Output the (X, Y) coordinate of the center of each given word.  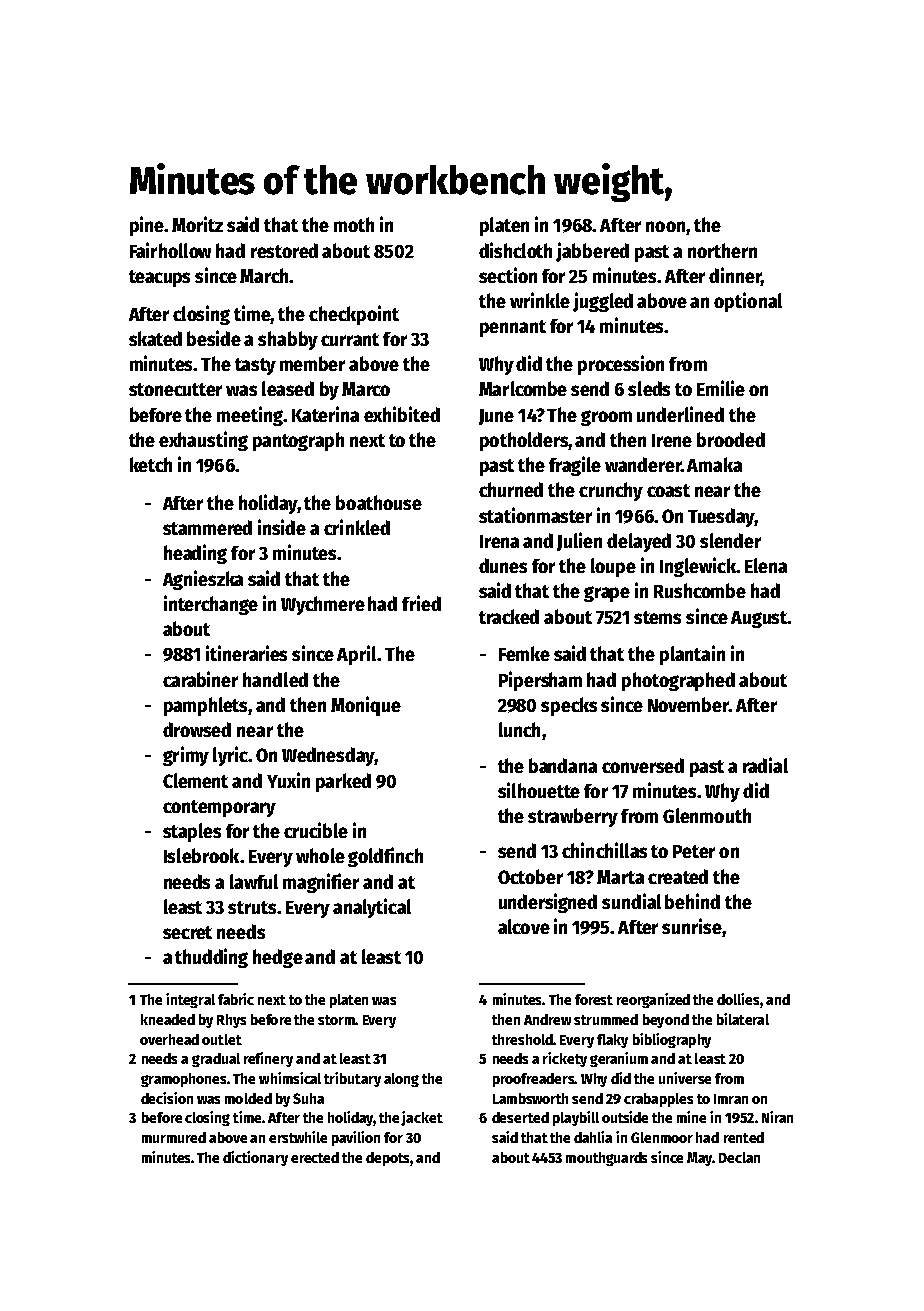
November (688, 704)
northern (722, 250)
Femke (524, 653)
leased (288, 388)
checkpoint (354, 315)
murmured (174, 1137)
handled (275, 679)
